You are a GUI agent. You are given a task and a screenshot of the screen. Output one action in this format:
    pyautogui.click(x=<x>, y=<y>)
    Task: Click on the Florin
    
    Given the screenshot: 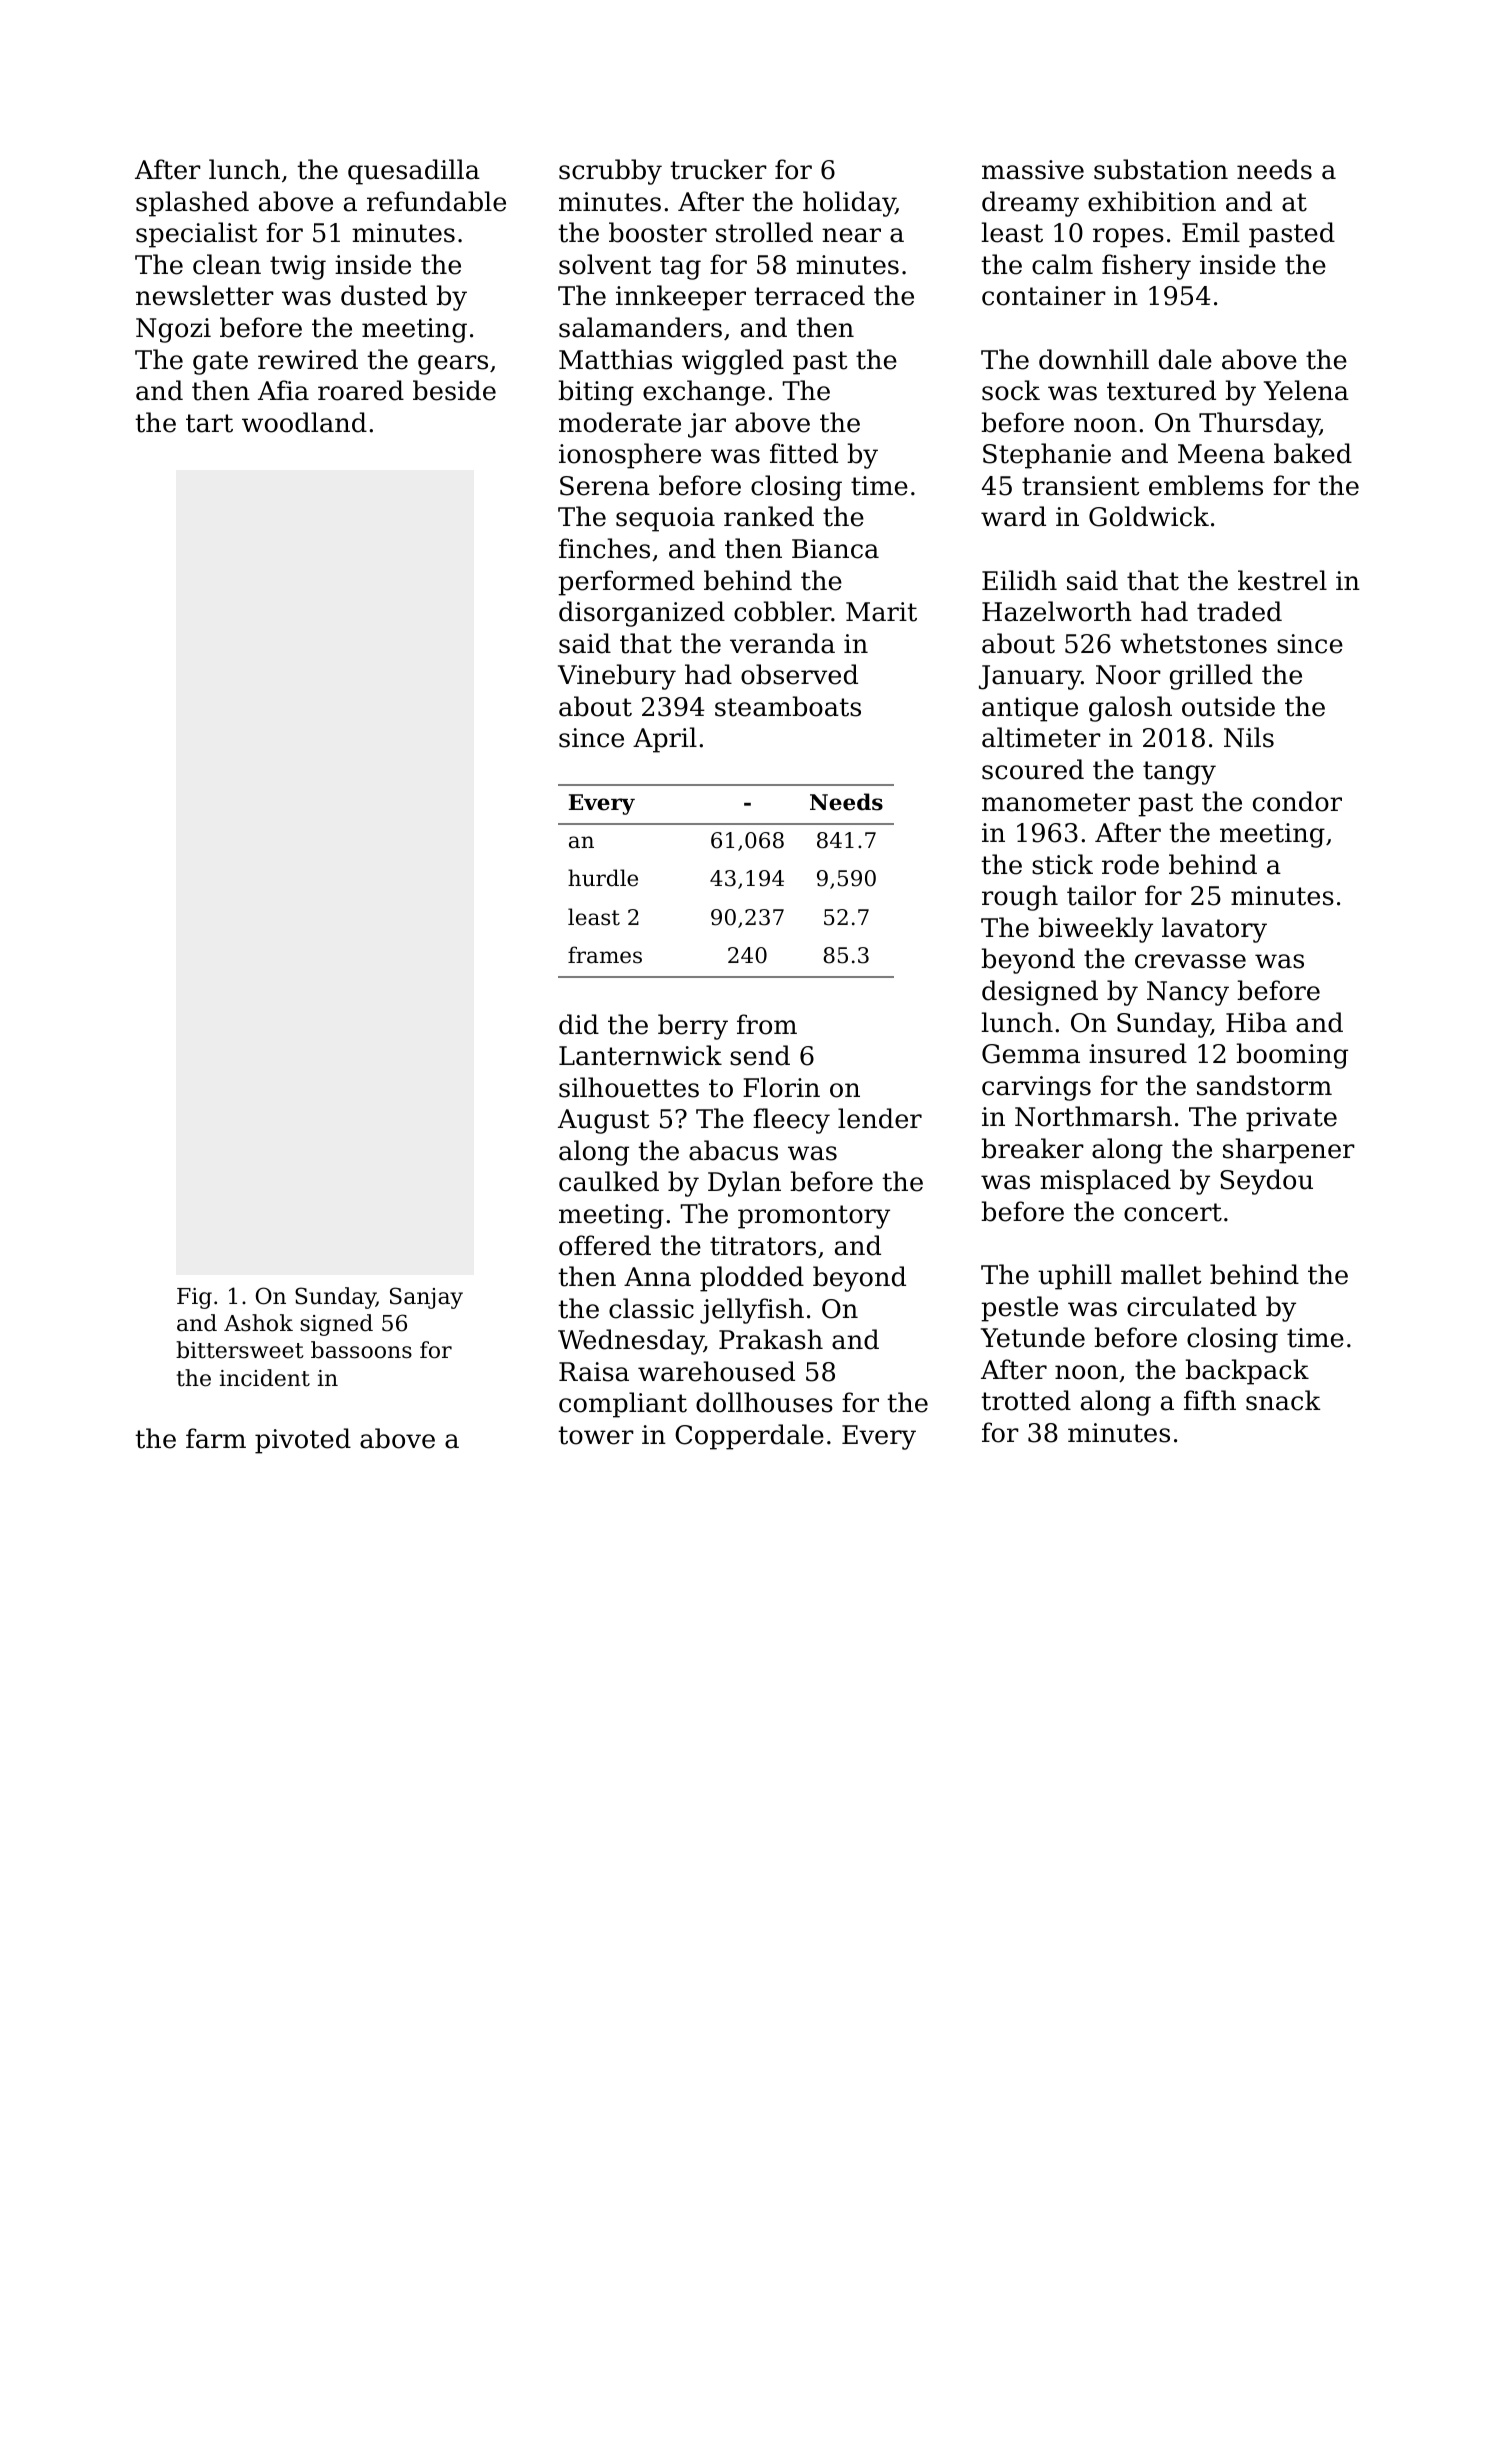 What is the action you would take?
    pyautogui.click(x=781, y=1087)
